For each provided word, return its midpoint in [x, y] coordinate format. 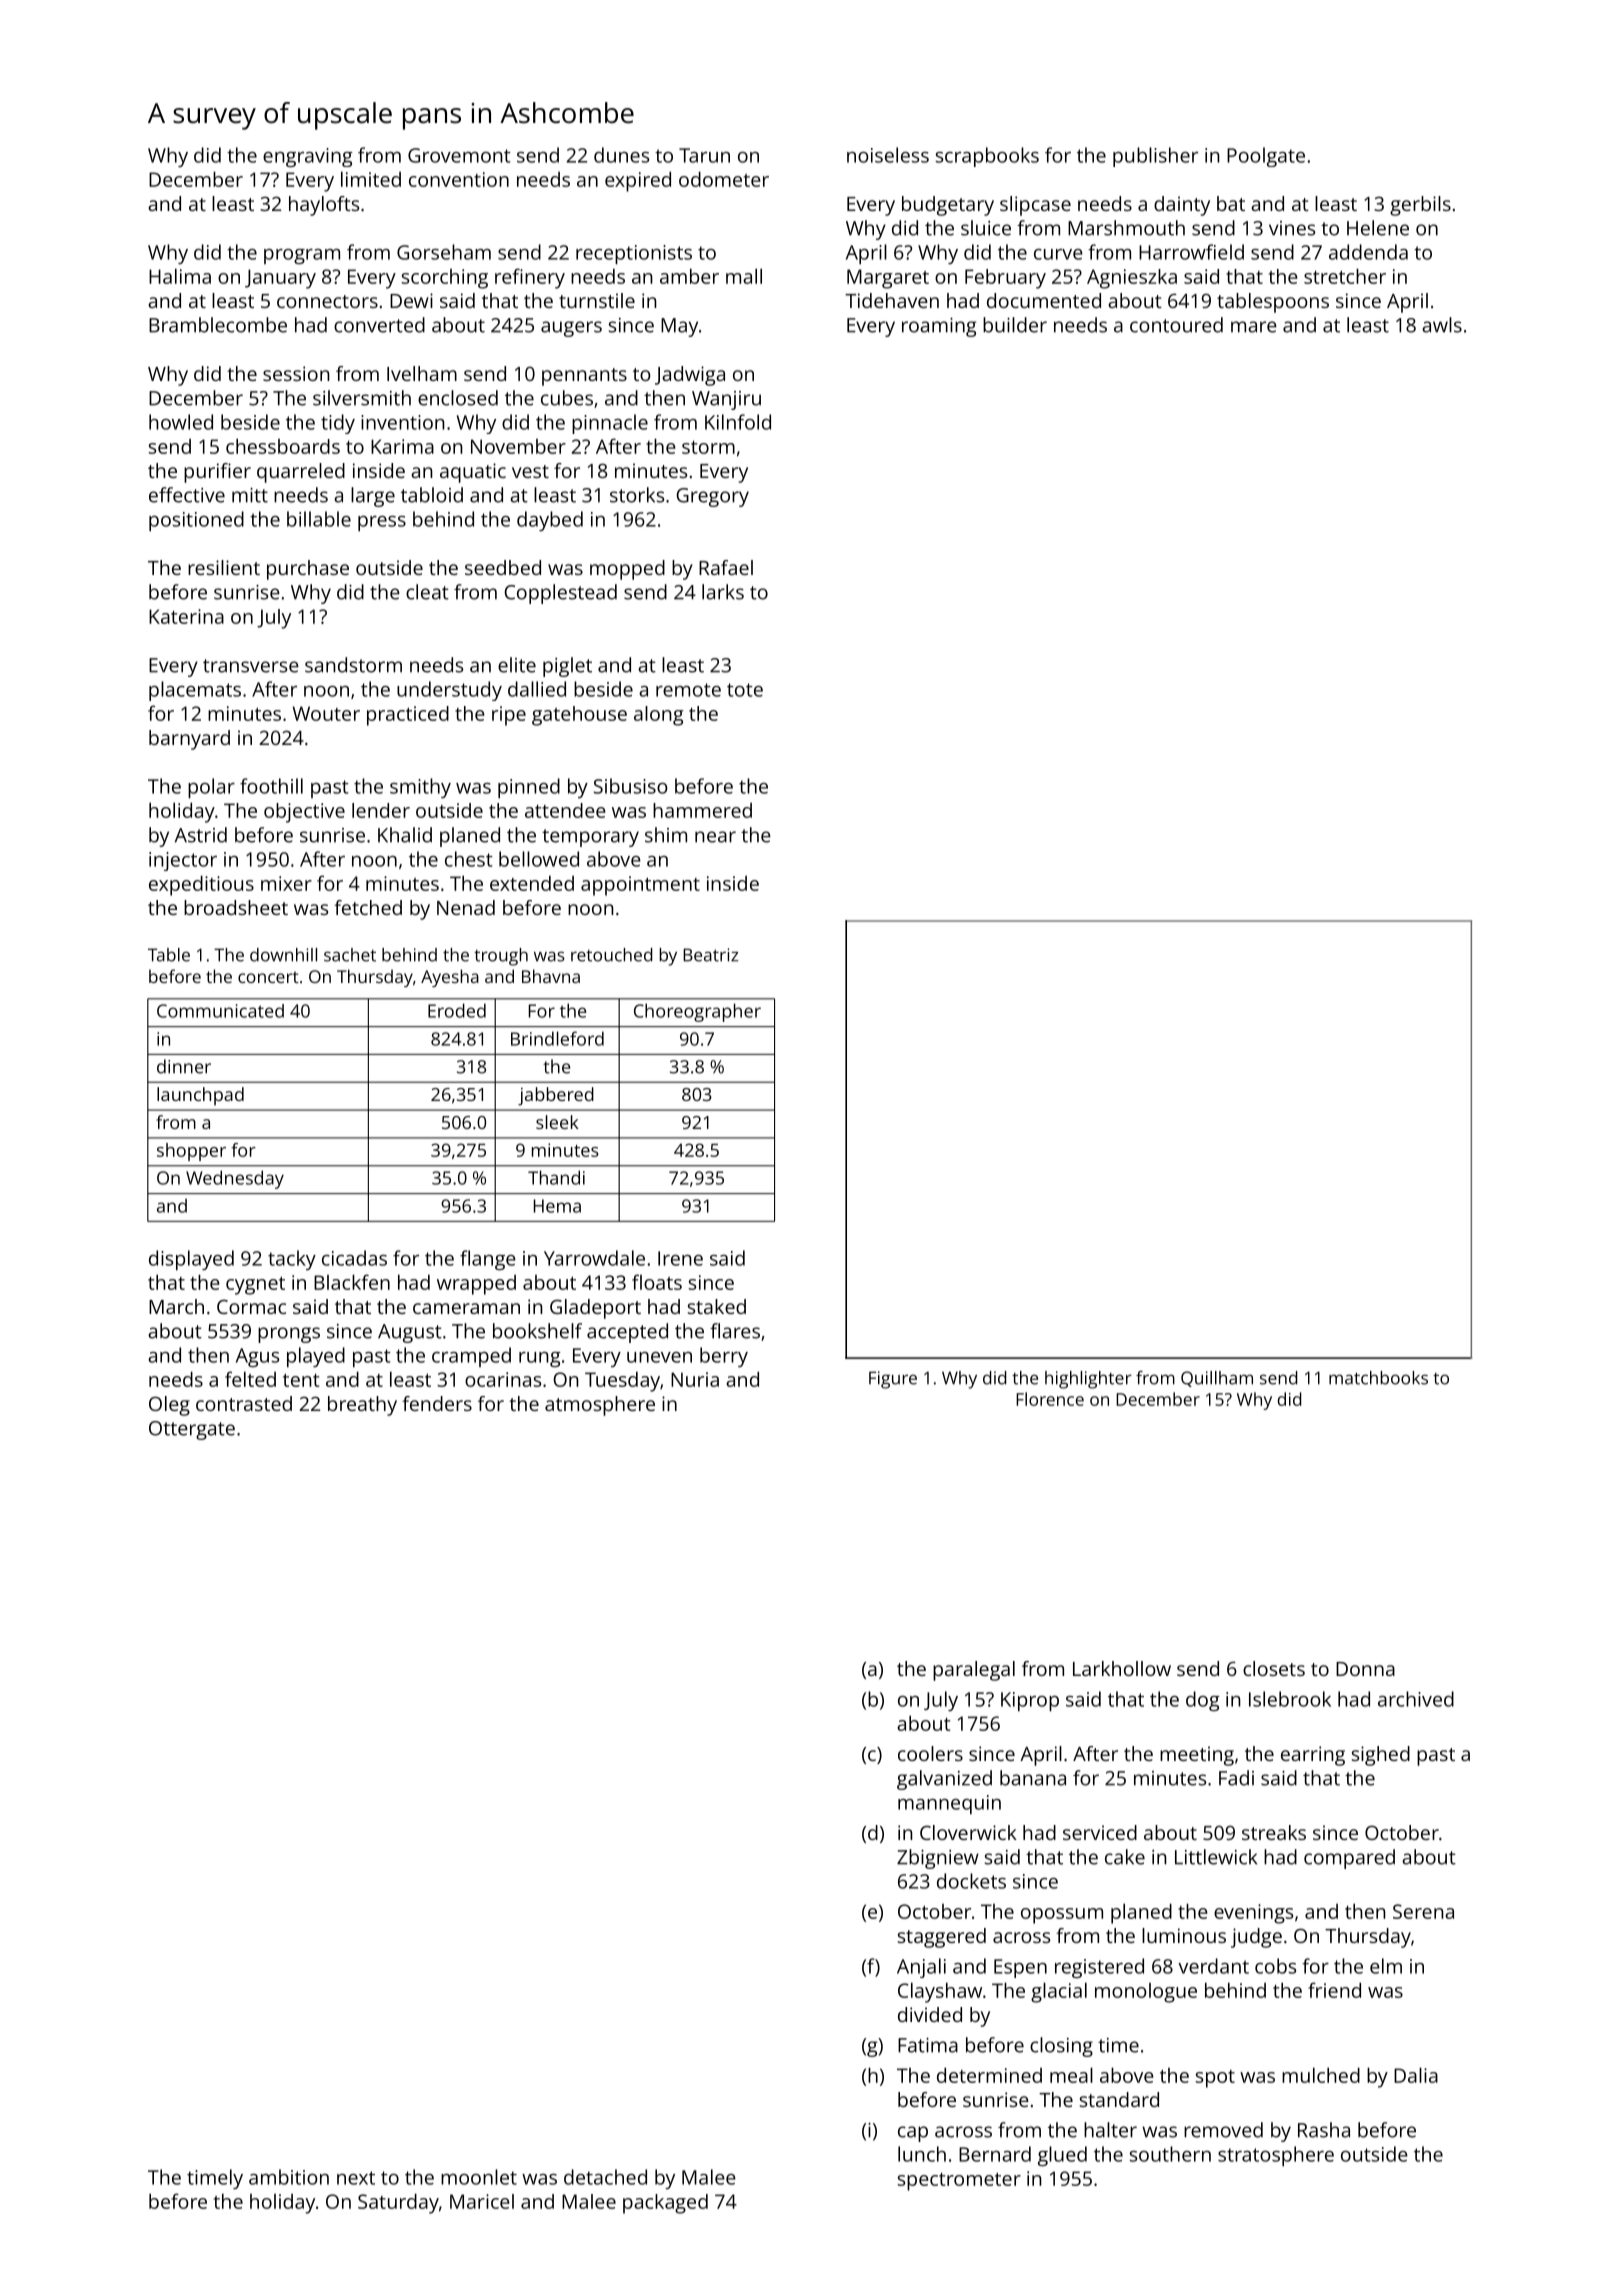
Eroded [457, 1010]
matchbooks [1378, 1378]
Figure [893, 1380]
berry [724, 1357]
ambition [289, 2177]
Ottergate [192, 1430]
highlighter [1088, 1380]
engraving [308, 157]
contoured [1176, 325]
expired [638, 181]
